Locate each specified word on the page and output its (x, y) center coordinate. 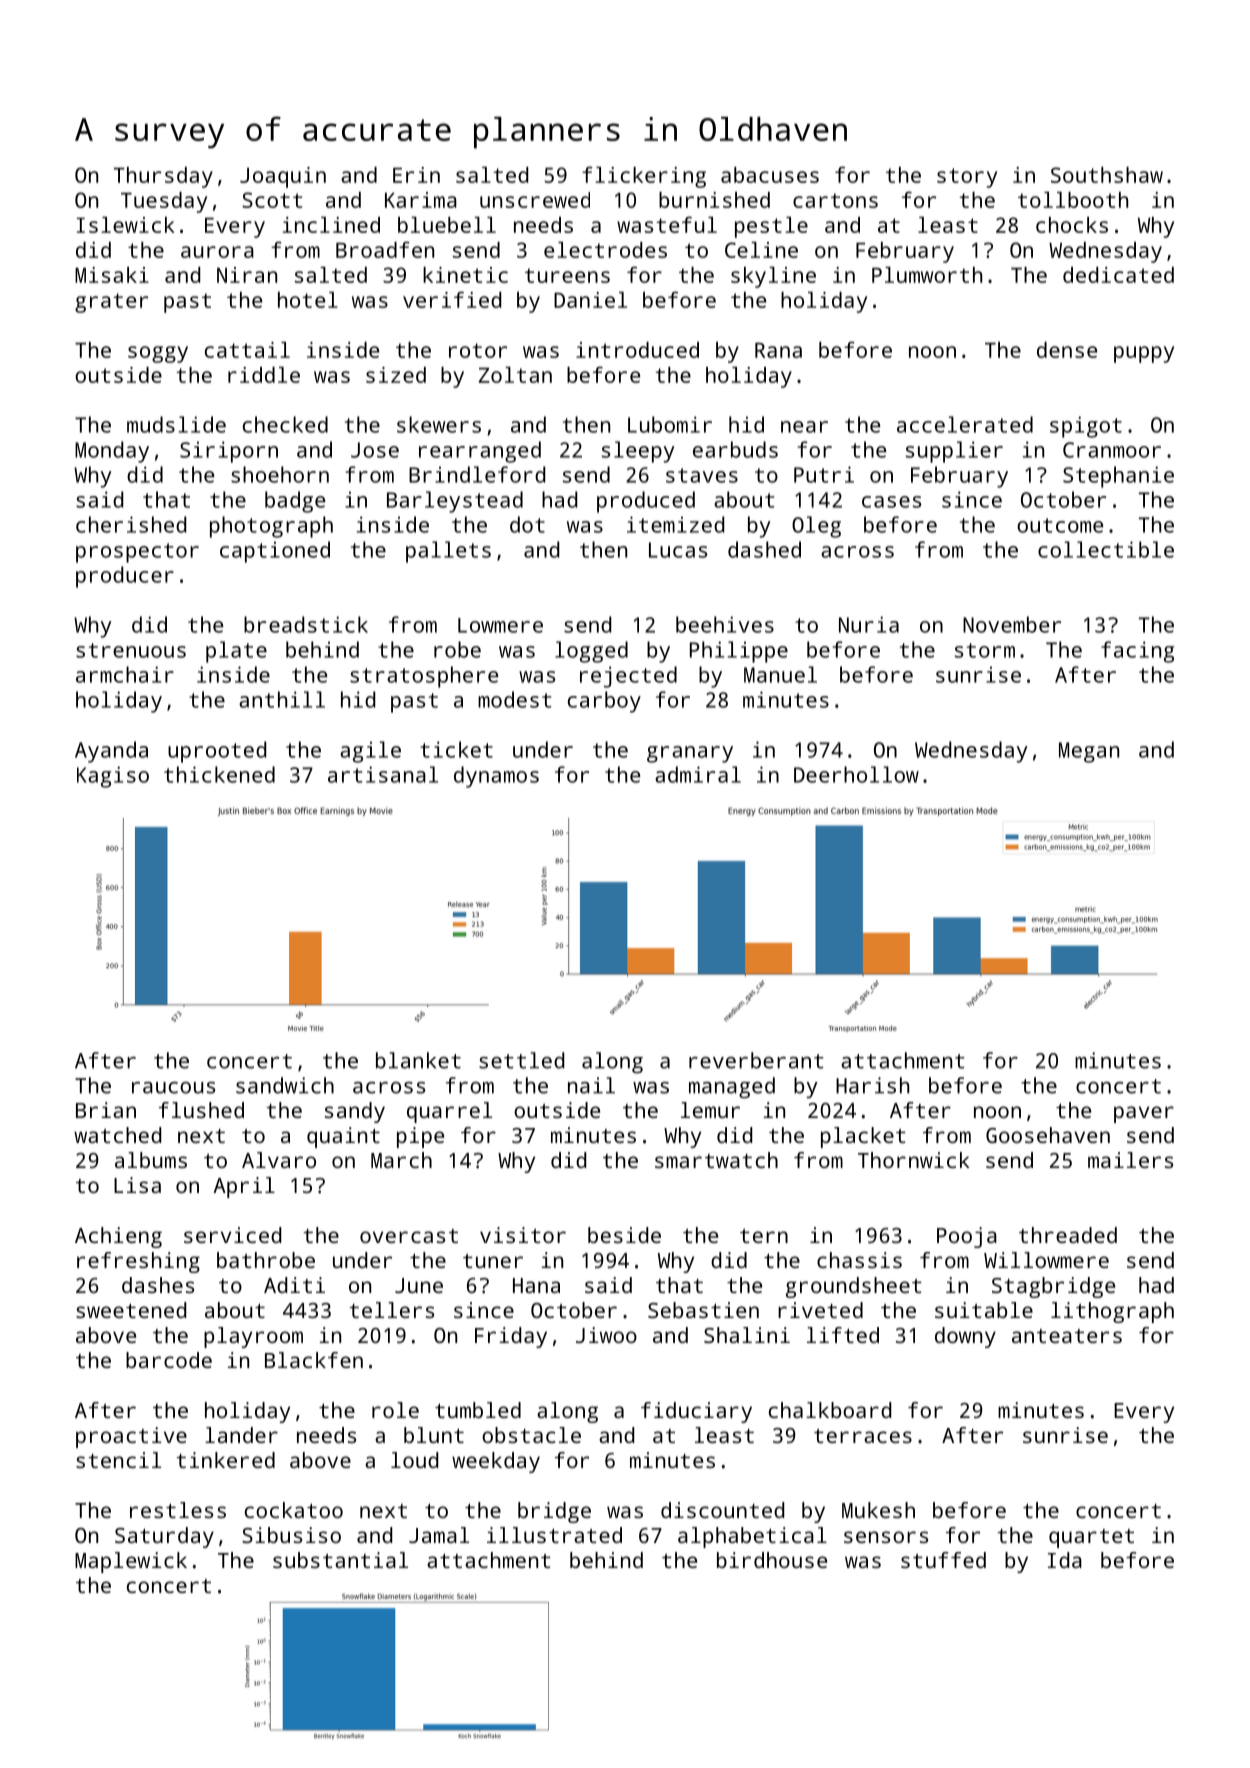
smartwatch (716, 1160)
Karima (421, 200)
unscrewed (535, 200)
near (804, 427)
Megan (1089, 752)
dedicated (1118, 275)
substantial (340, 1560)
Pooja (967, 1237)
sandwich (285, 1085)
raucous (173, 1088)
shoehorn (280, 474)
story (967, 178)
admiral (698, 774)
